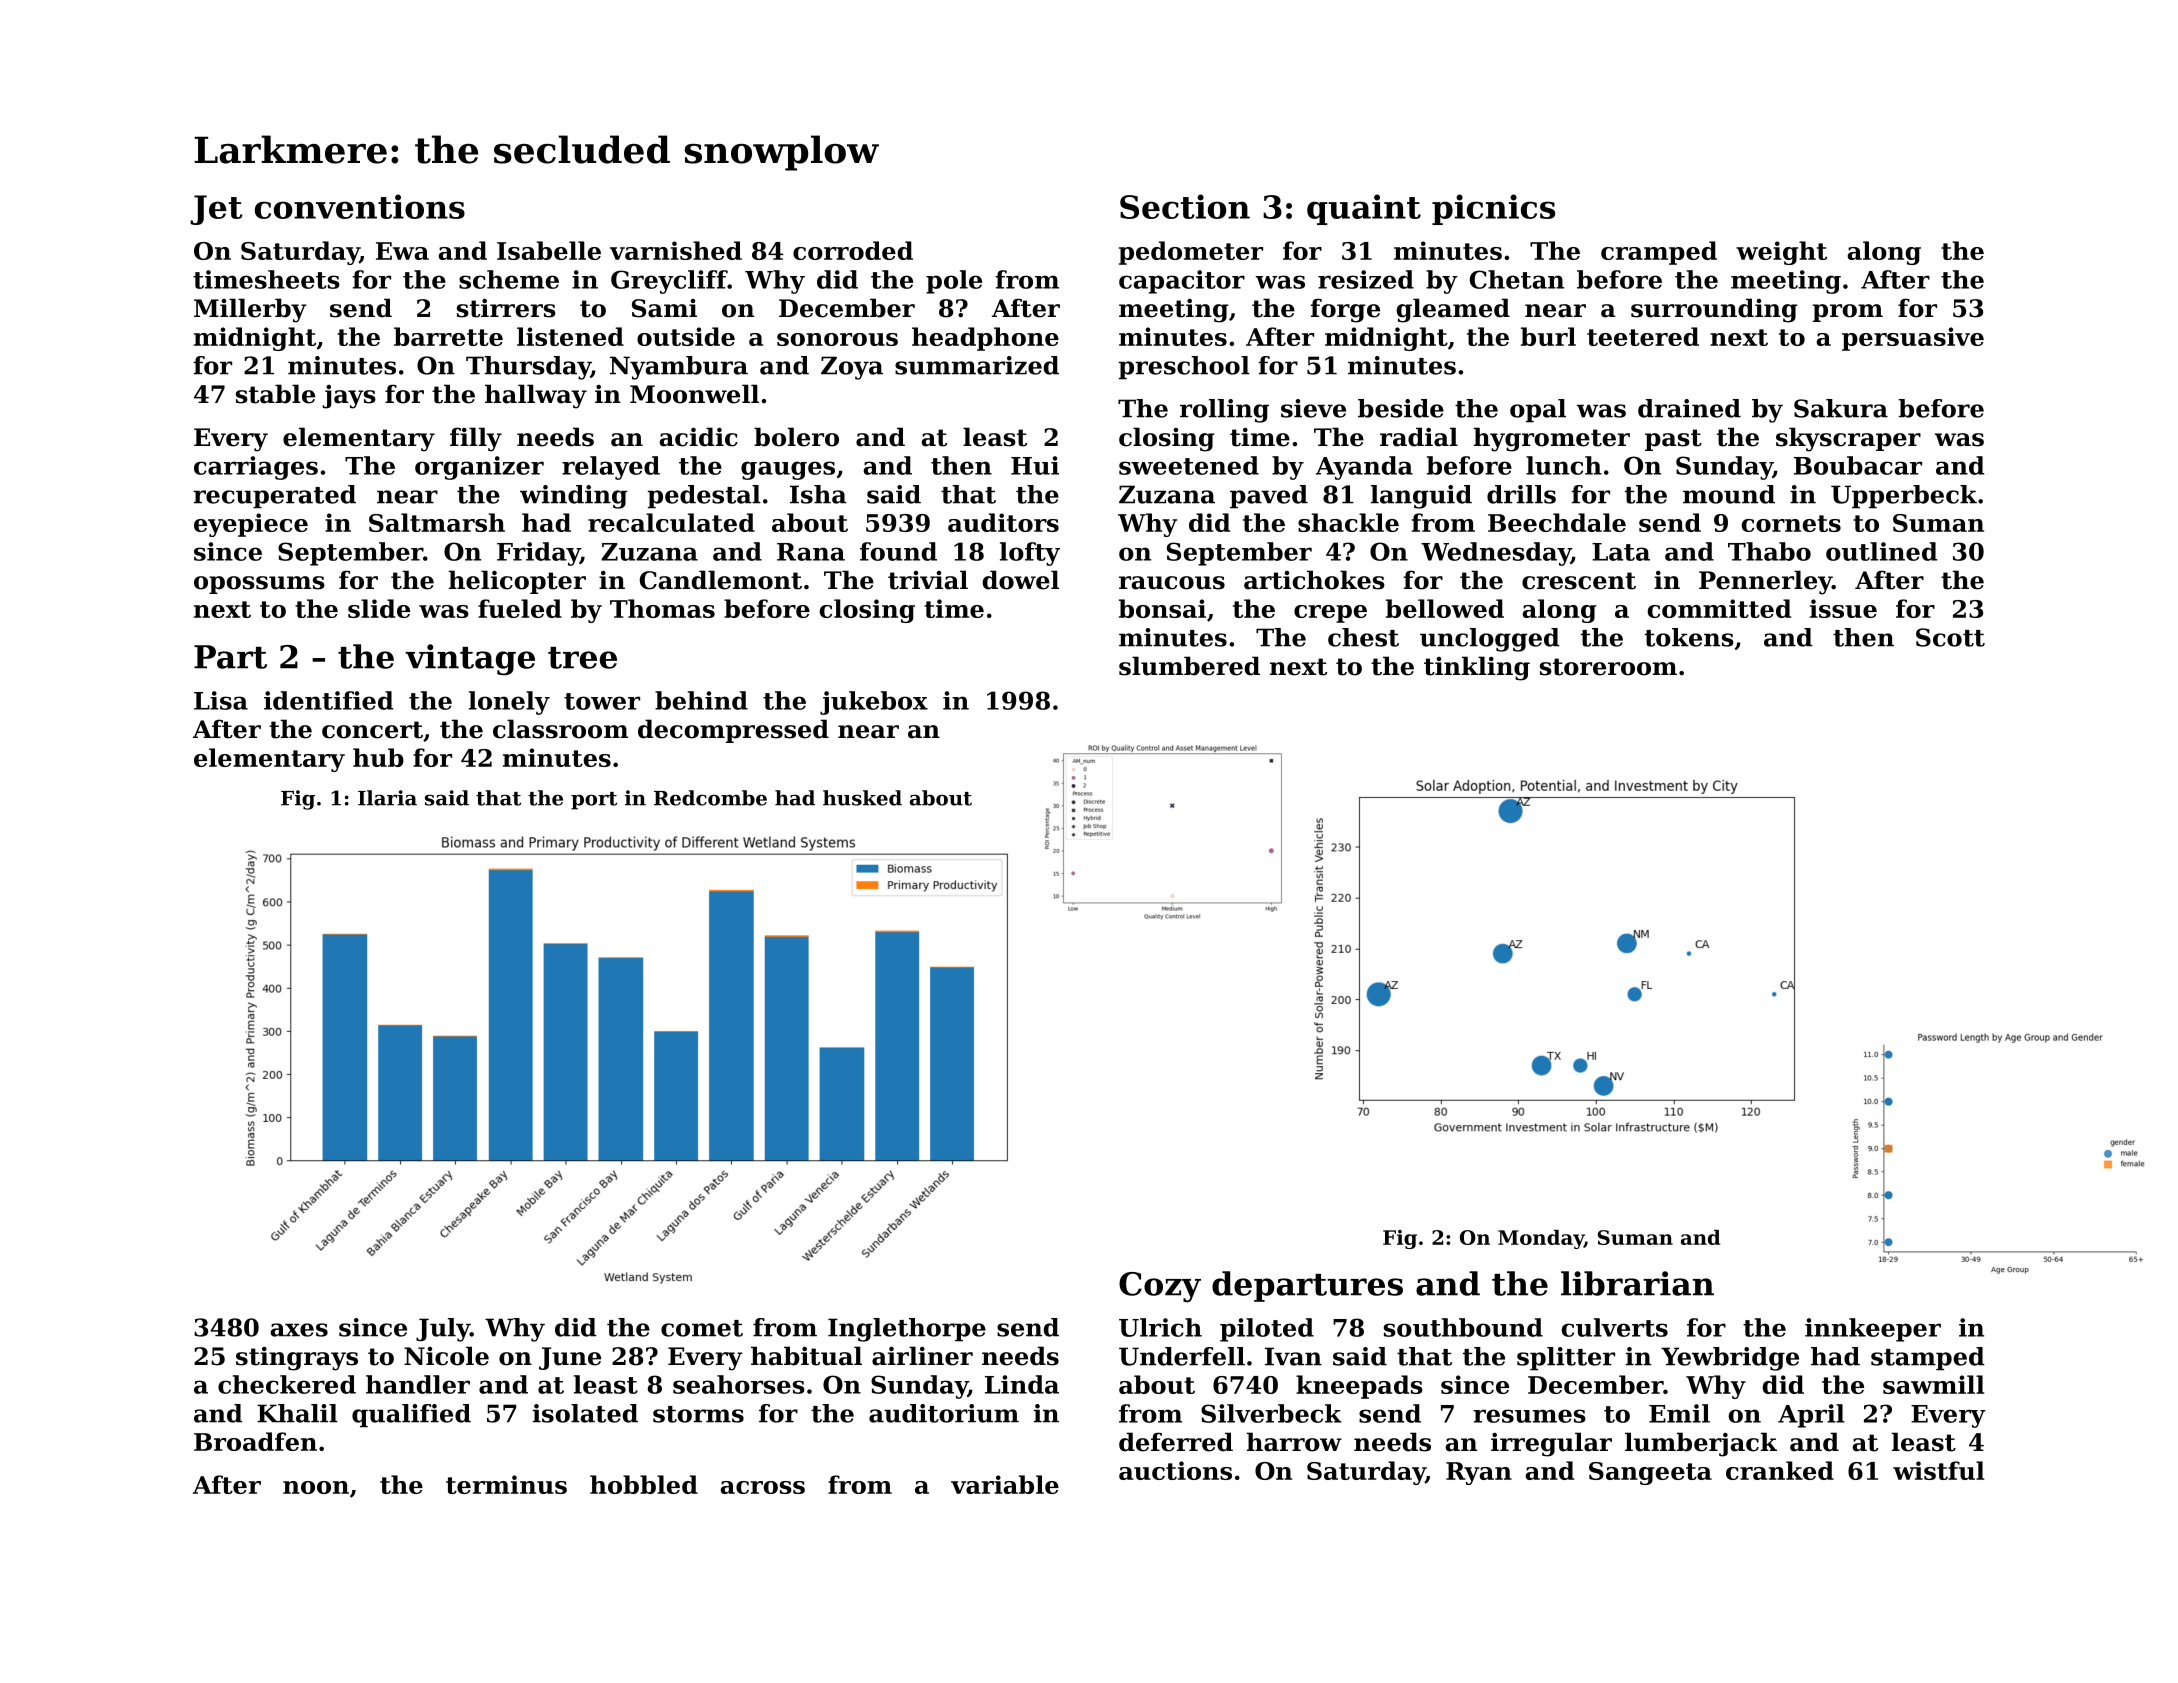  What do you see at coordinates (702, 1328) in the page?
I see `comet` at bounding box center [702, 1328].
